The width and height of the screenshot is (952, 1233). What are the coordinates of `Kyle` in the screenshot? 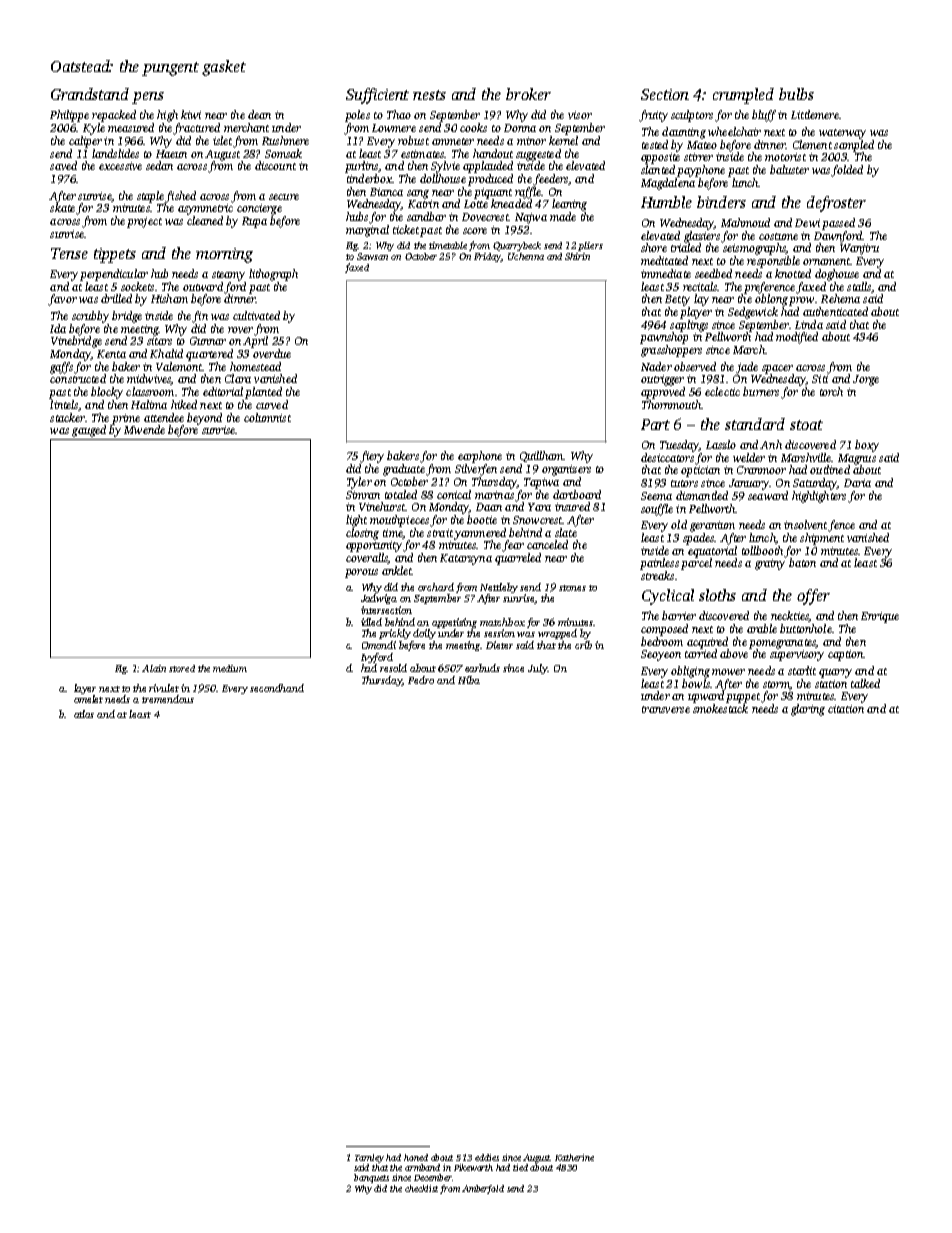 It's located at (94, 129).
